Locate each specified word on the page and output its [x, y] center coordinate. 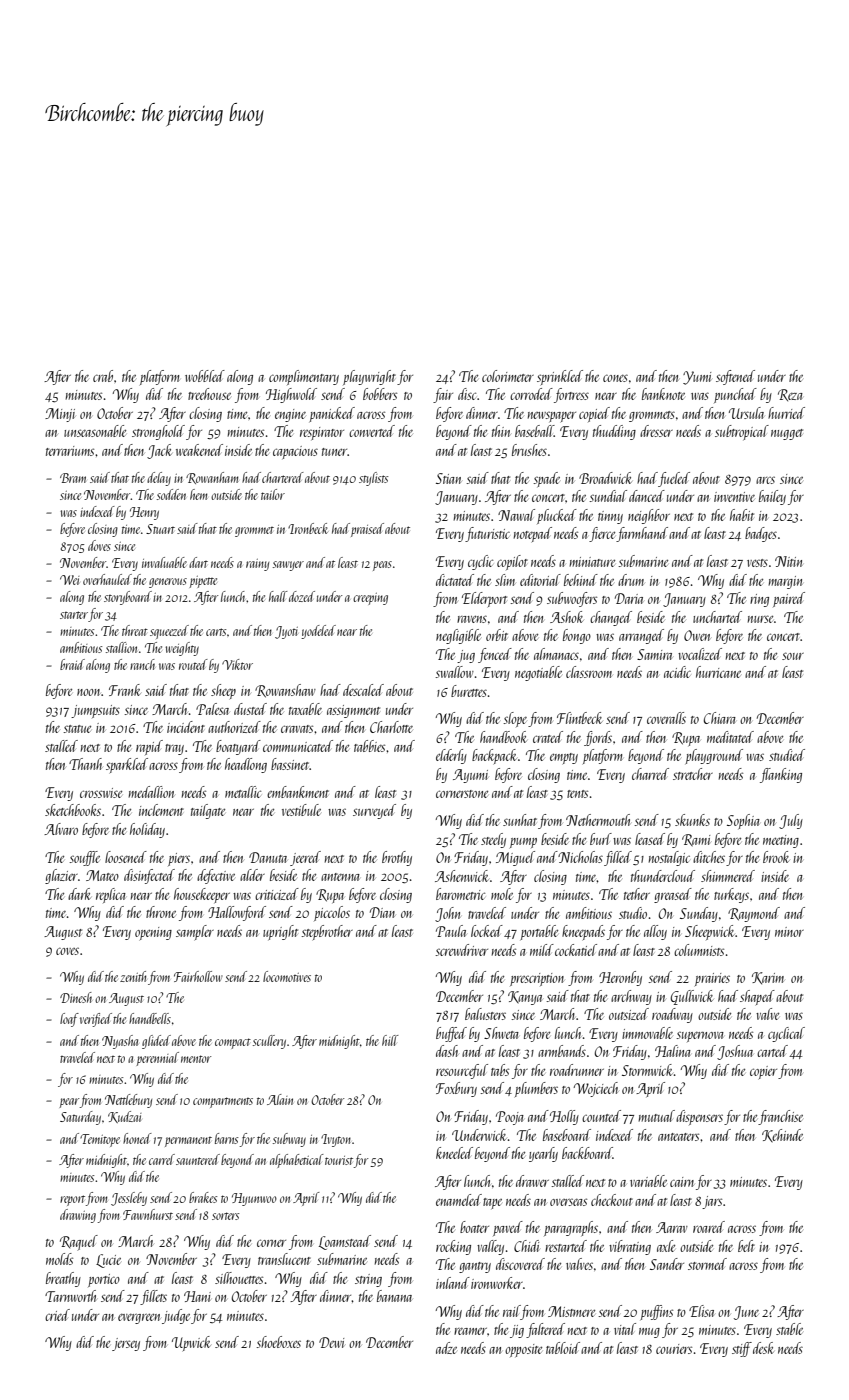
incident [186, 727]
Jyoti [286, 632]
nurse [760, 619]
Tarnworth [70, 1296]
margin [785, 582]
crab [103, 376]
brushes [529, 450]
